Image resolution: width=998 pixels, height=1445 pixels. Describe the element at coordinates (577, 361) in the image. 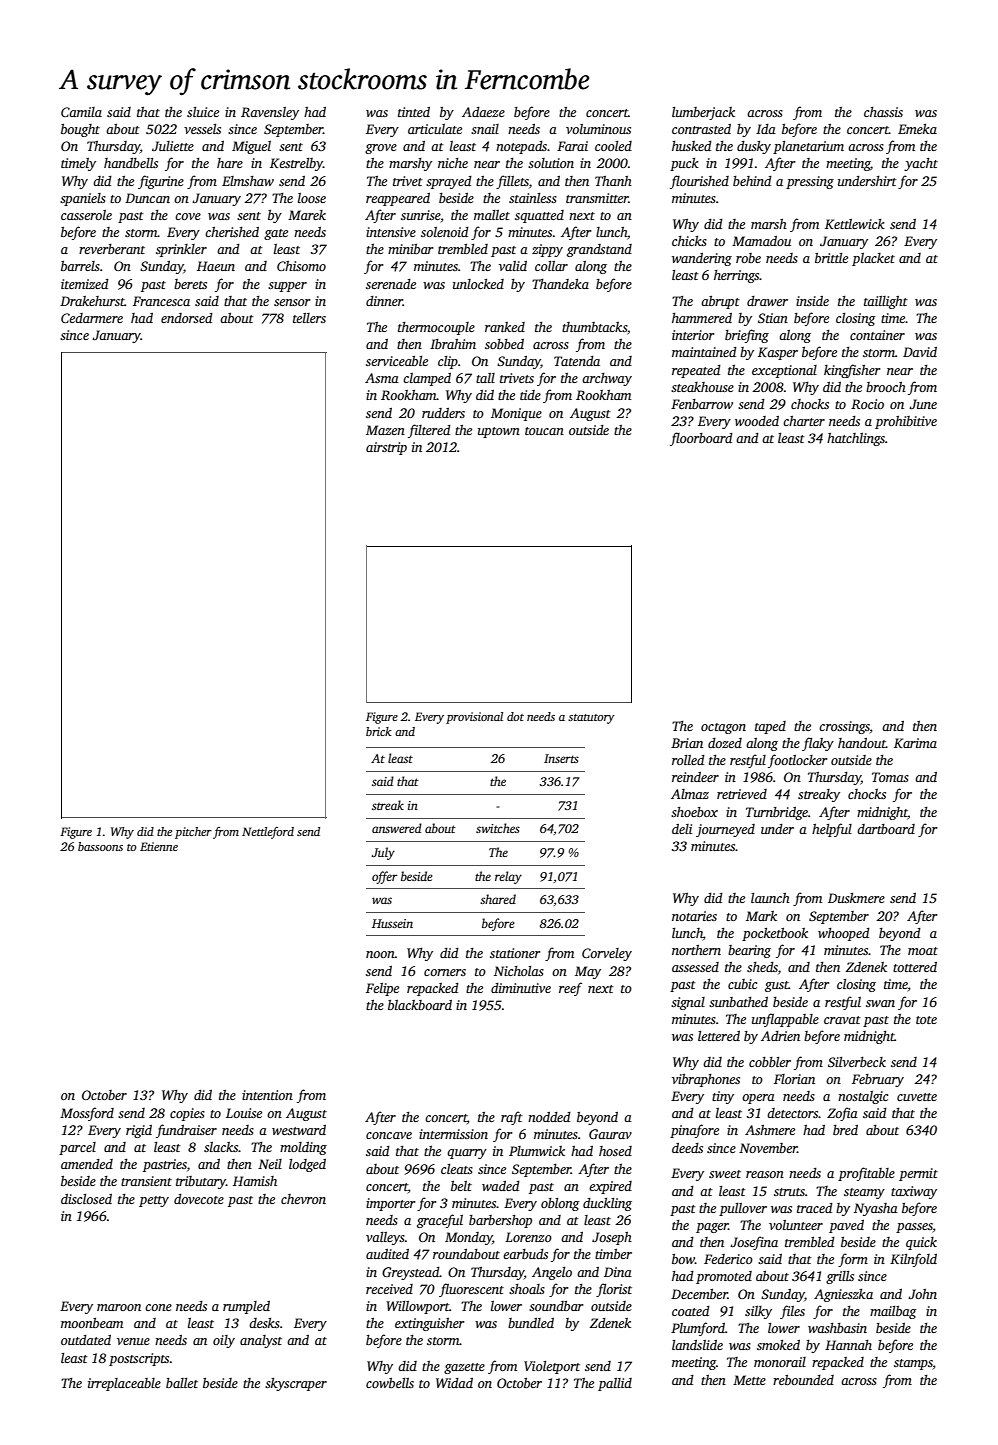

I see `Tatenda` at that location.
